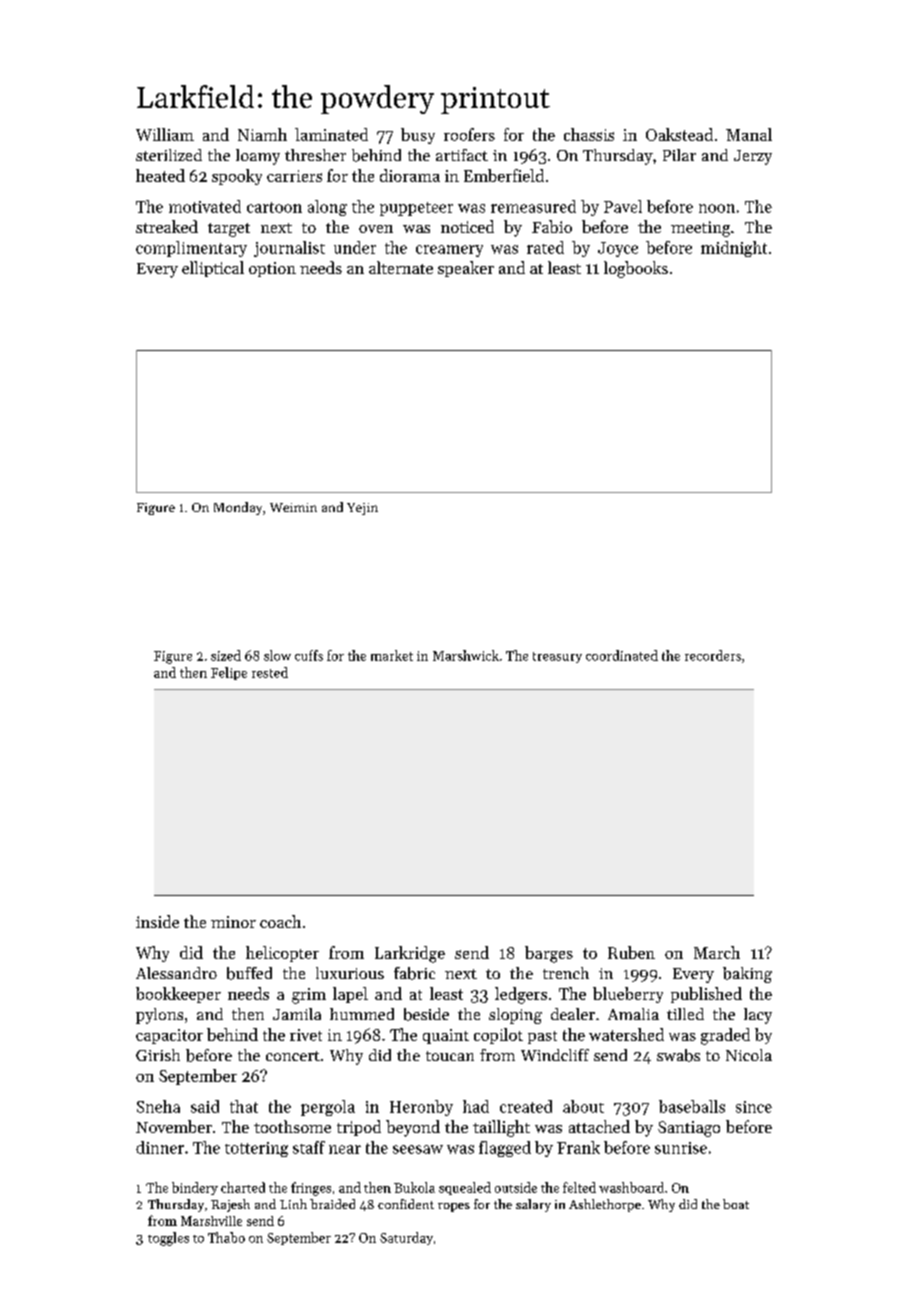 This page has width=908, height=1316. Describe the element at coordinates (262, 134) in the page. I see `Niamh` at that location.
